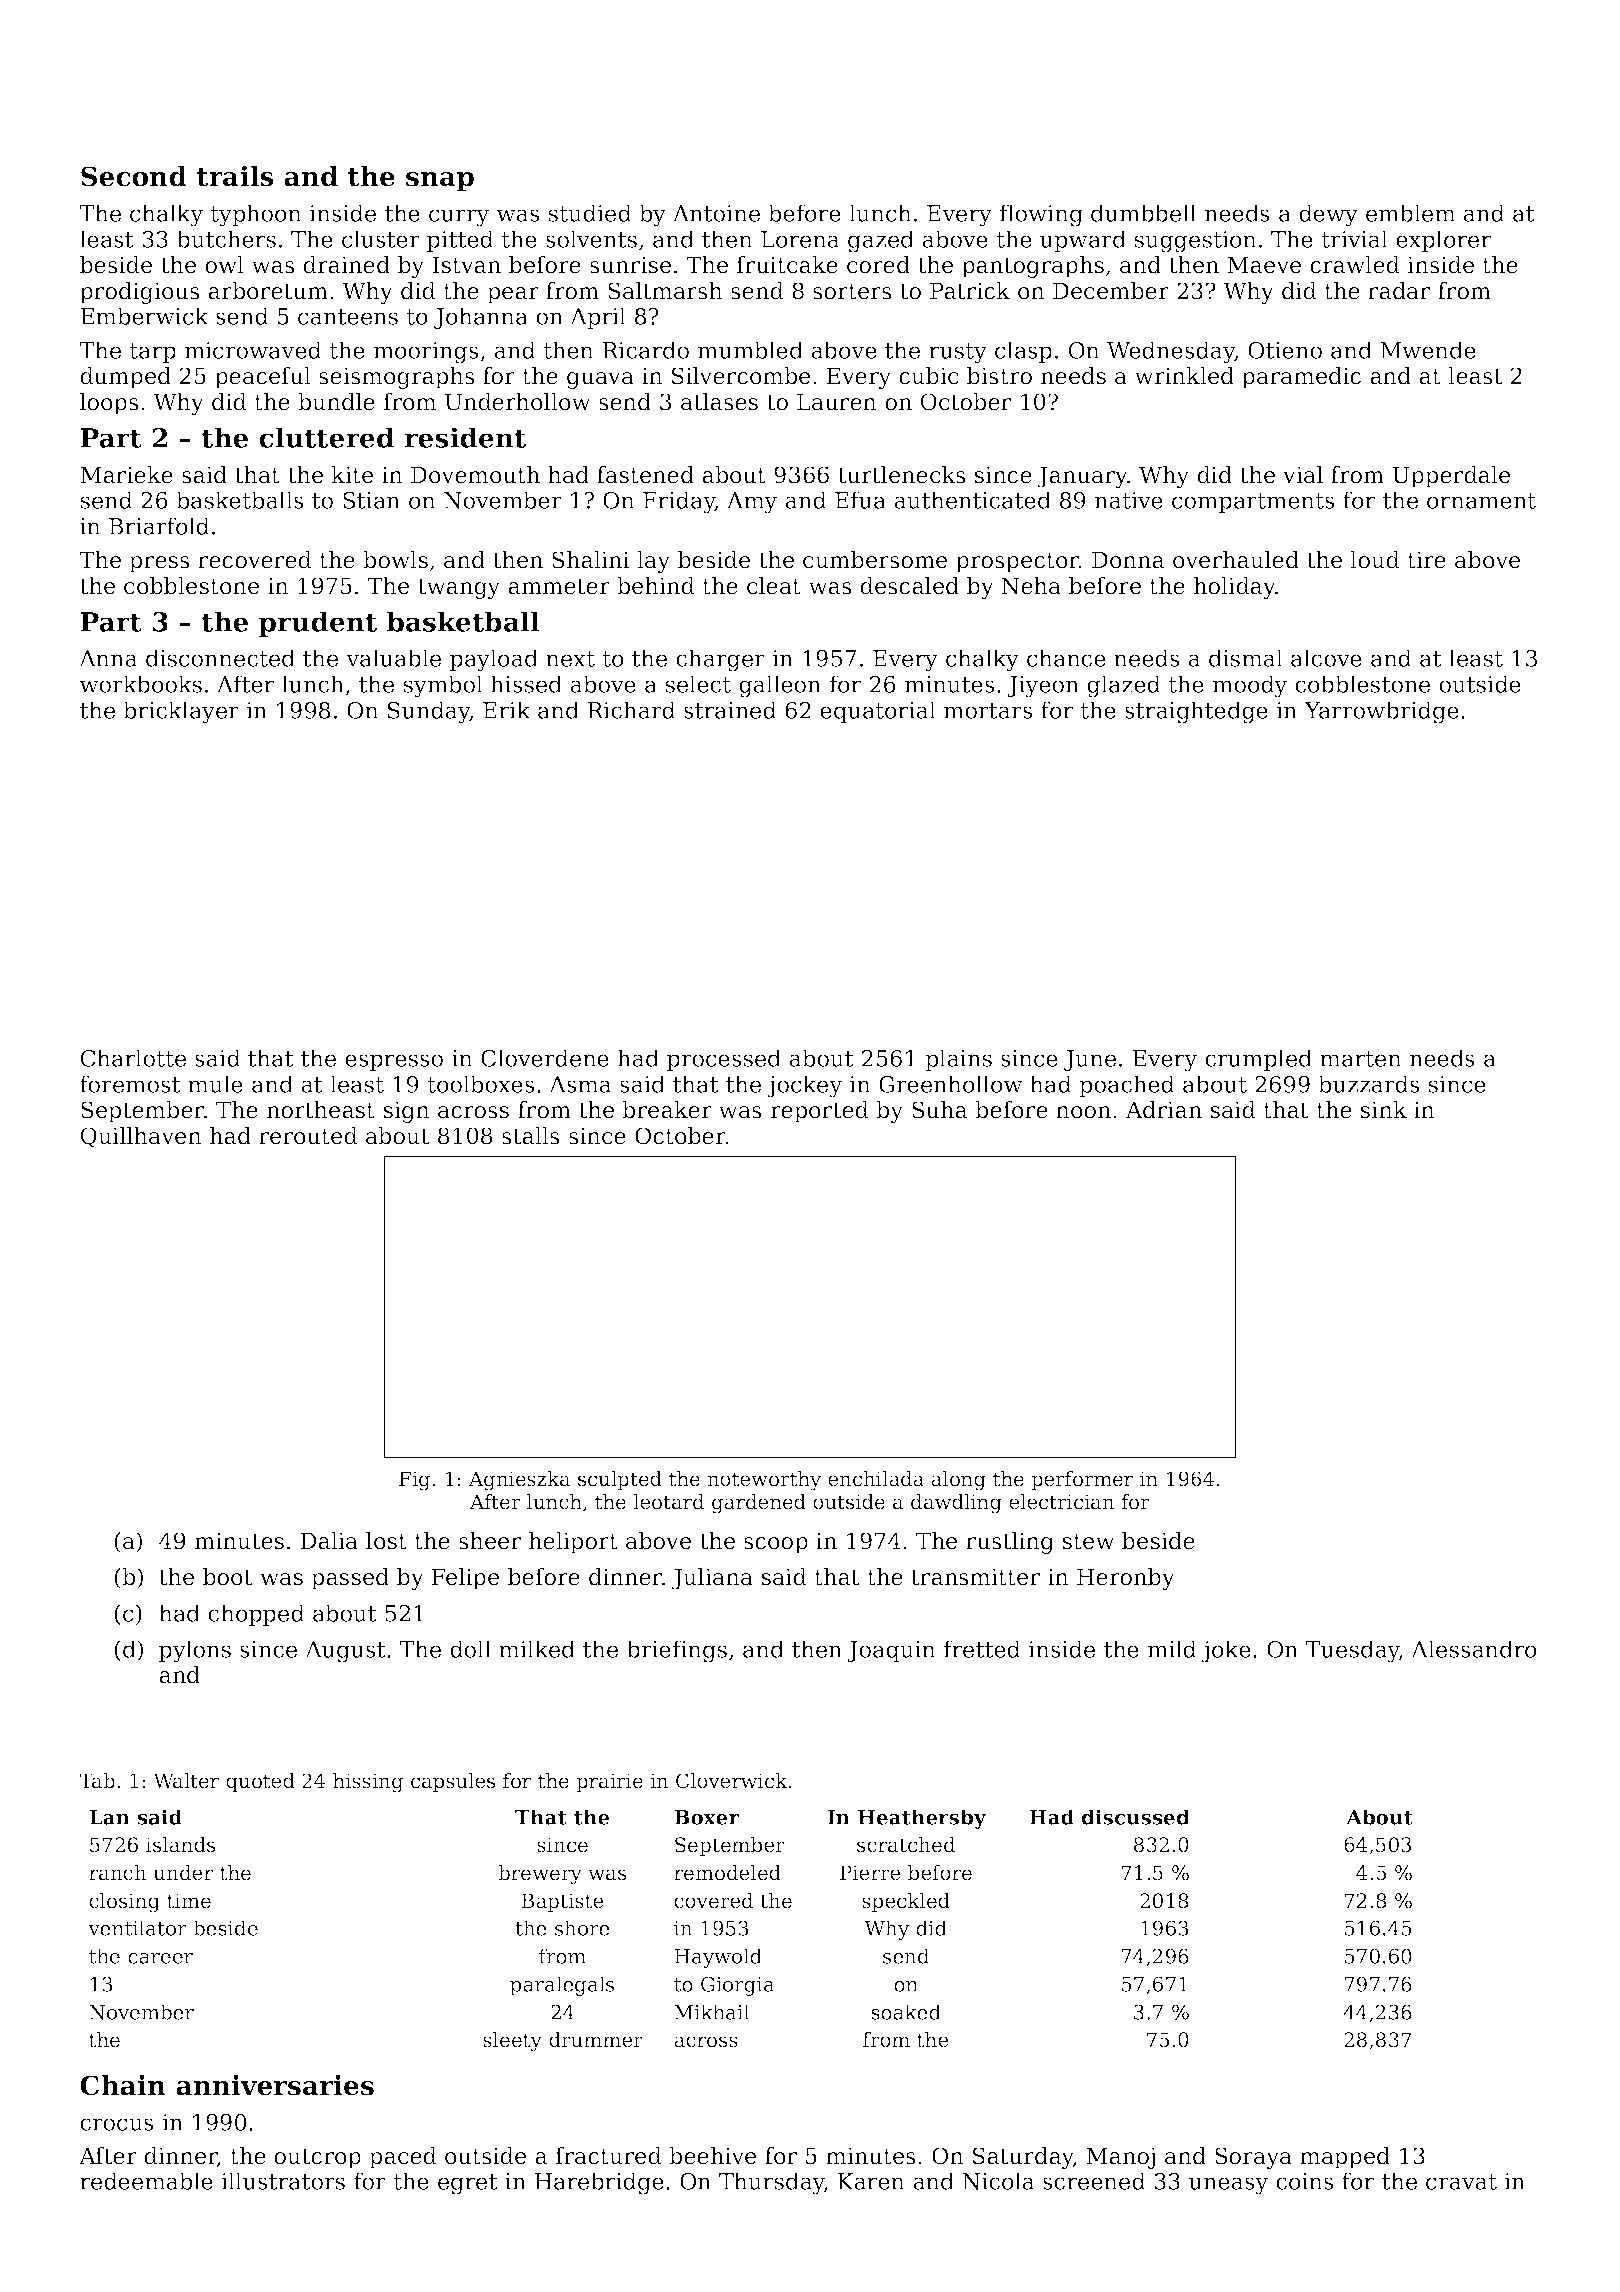  Describe the element at coordinates (1399, 291) in the document. I see `radar` at that location.
